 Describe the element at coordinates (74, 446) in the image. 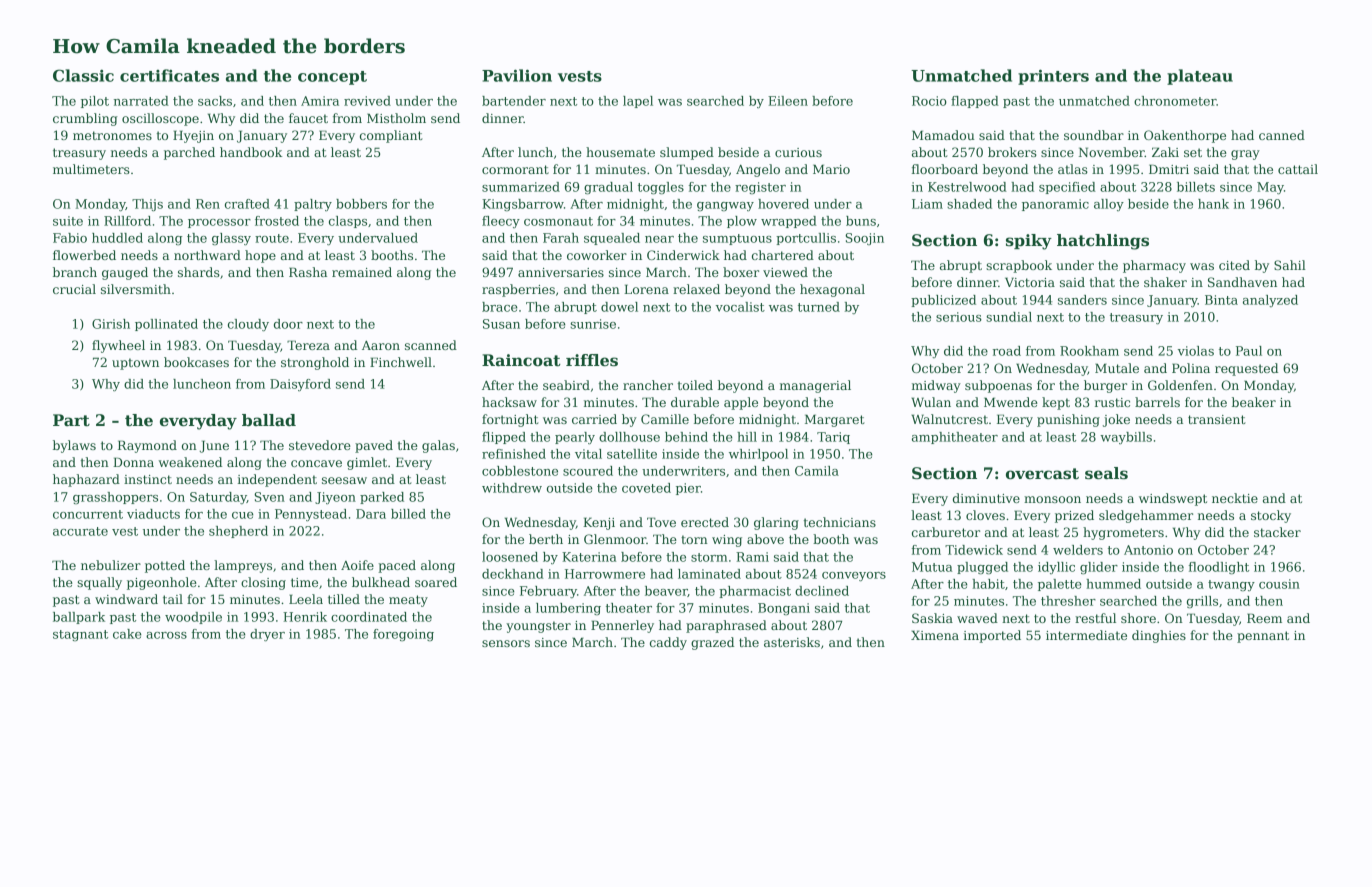

I see `bylaws` at that location.
